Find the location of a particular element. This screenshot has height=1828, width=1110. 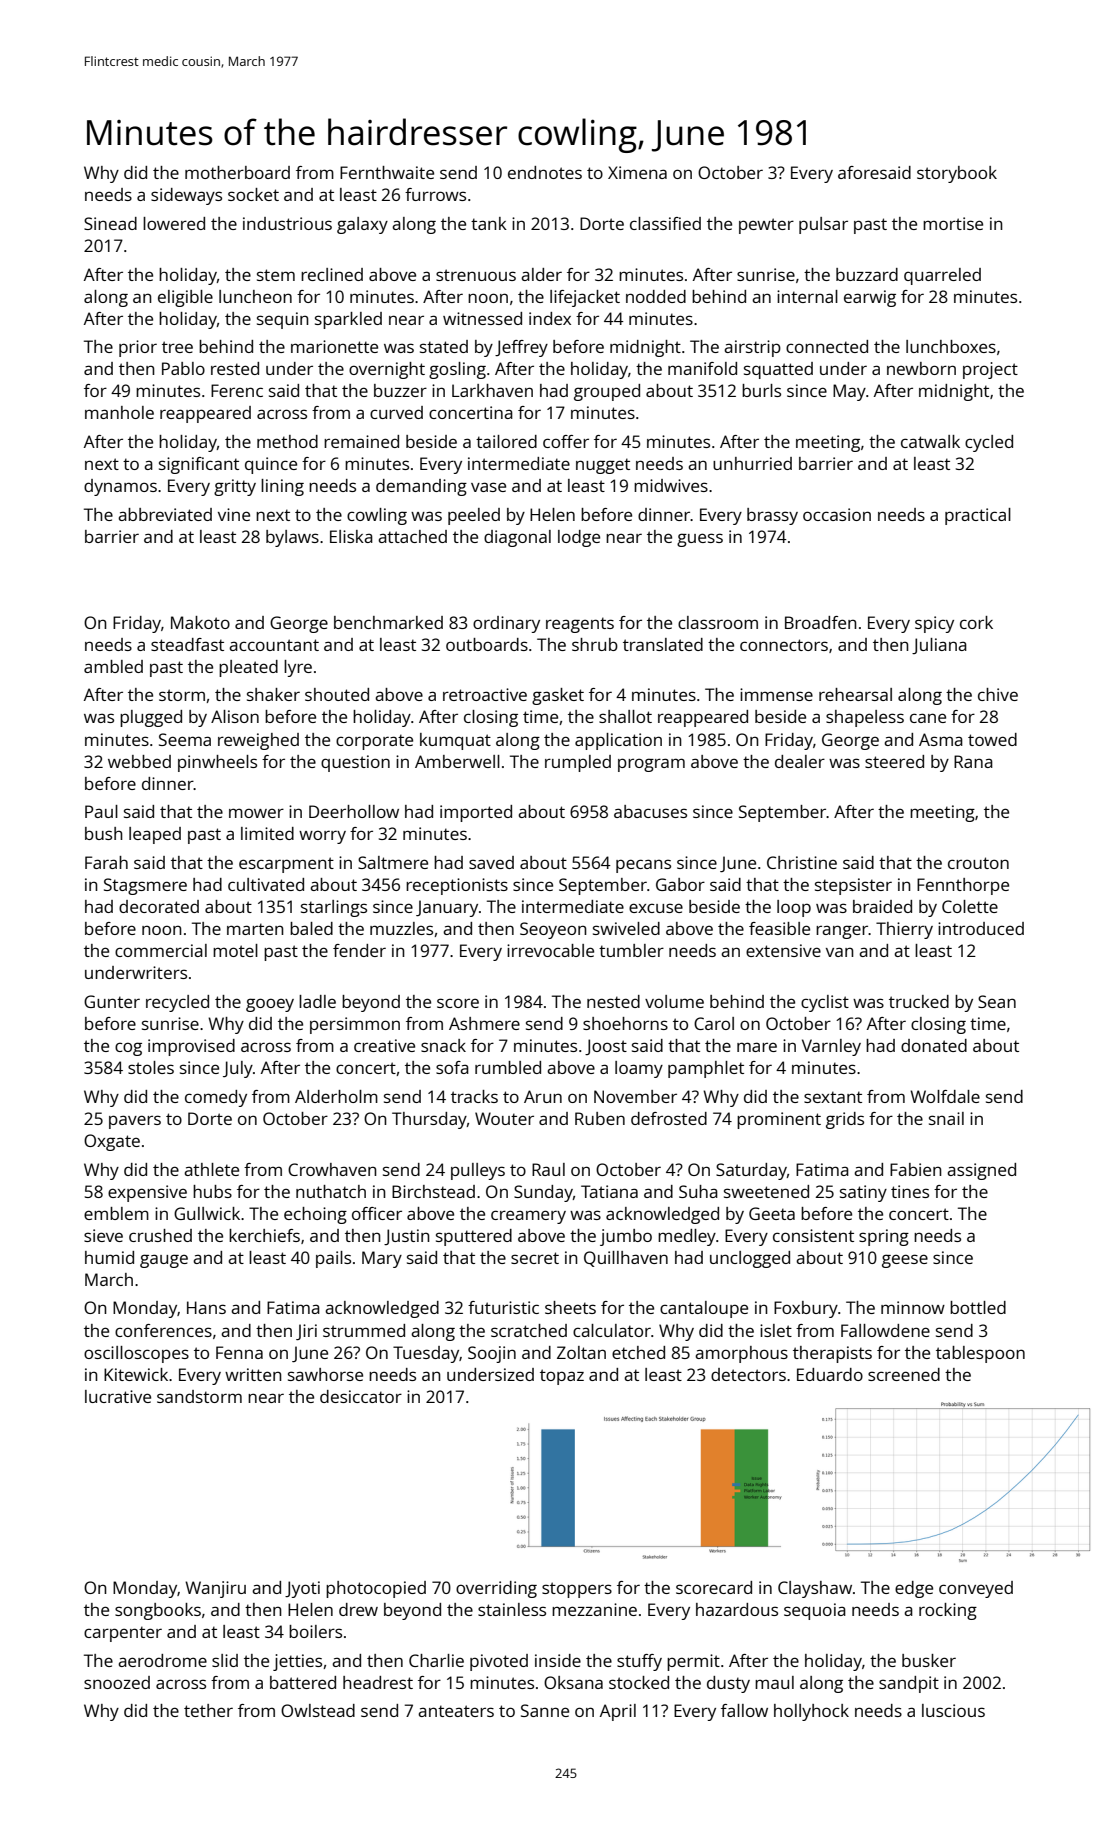

immense is located at coordinates (776, 694).
